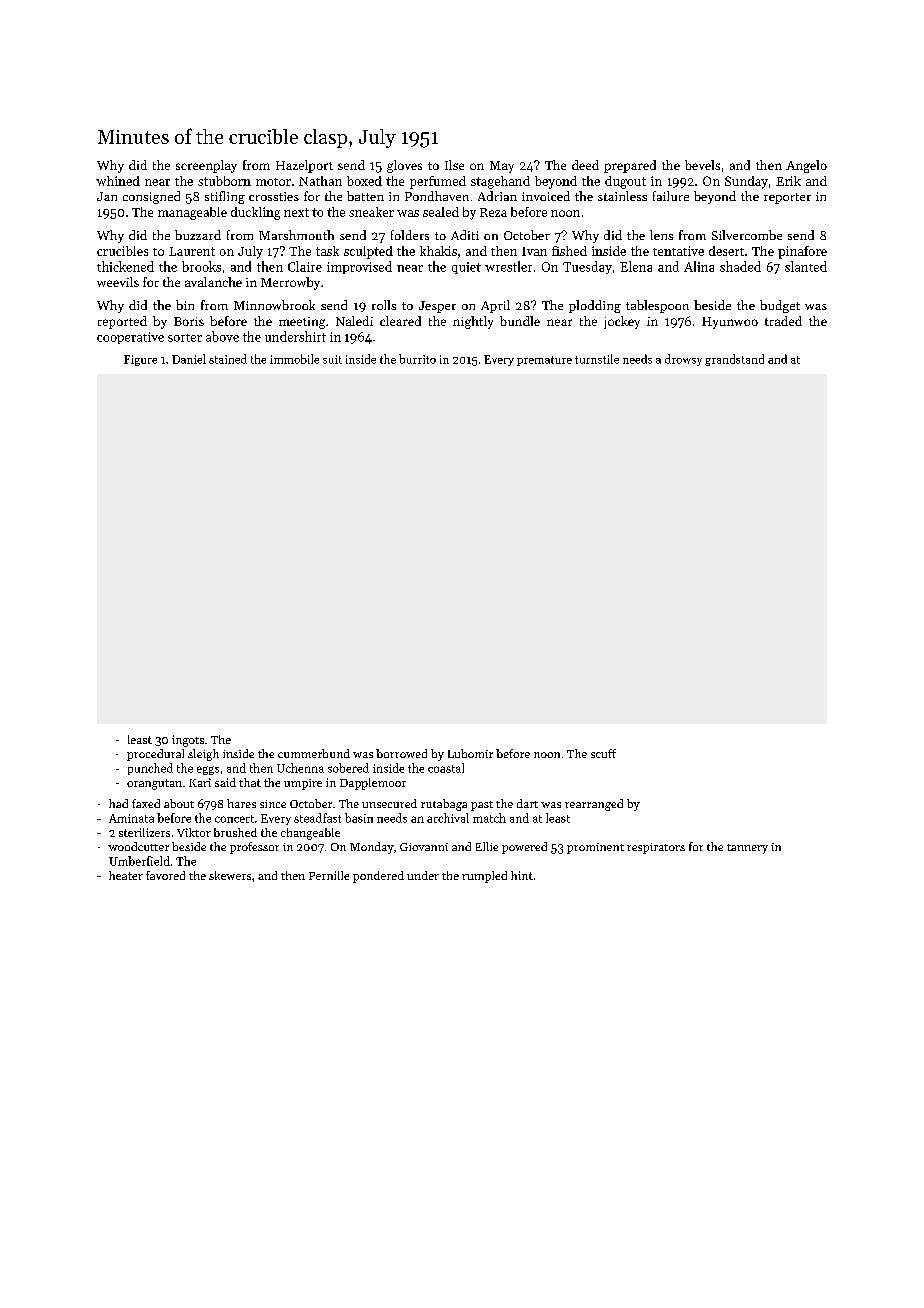  Describe the element at coordinates (544, 361) in the screenshot. I see `premature` at that location.
